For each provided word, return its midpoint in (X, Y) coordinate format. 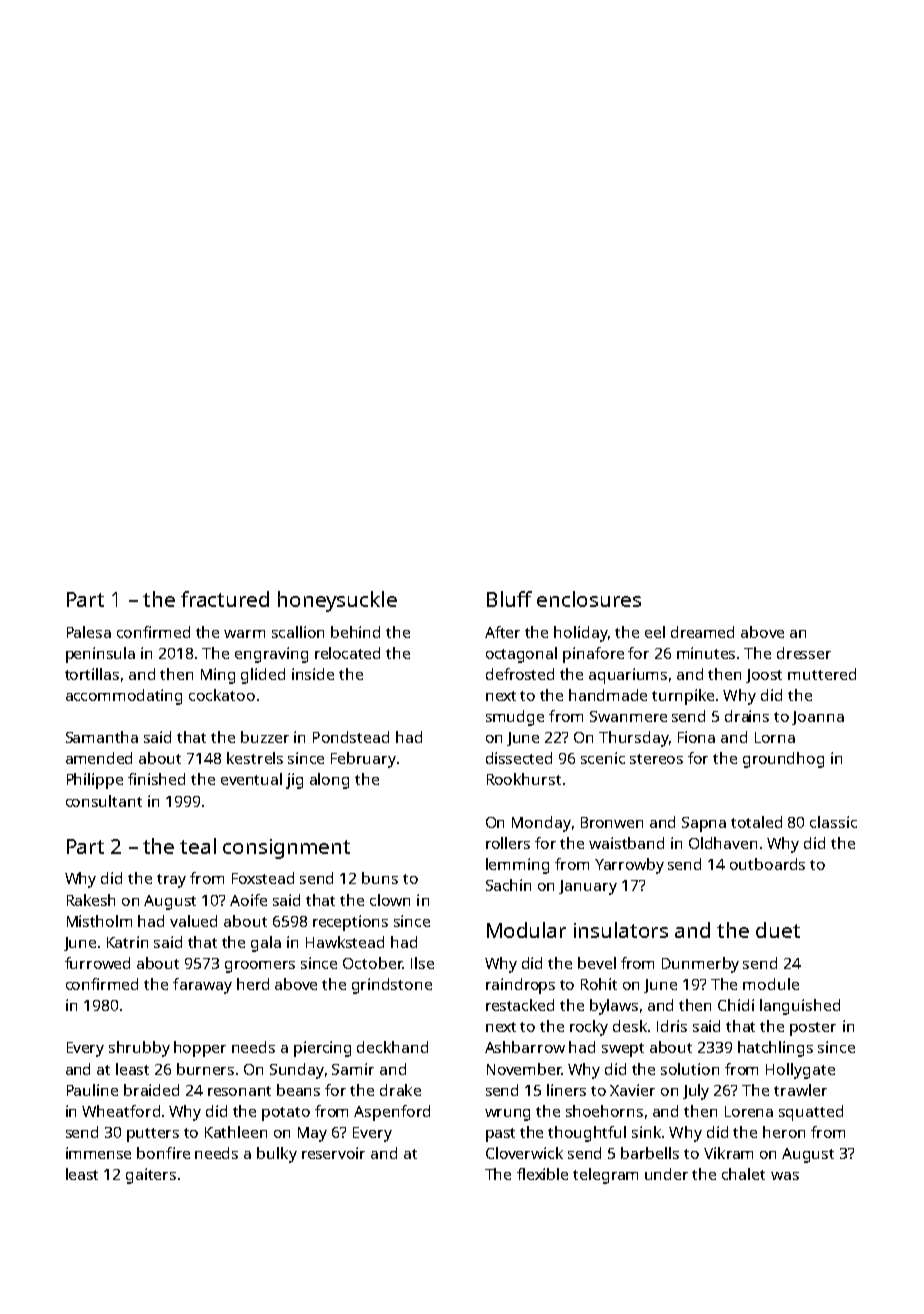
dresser (804, 653)
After (502, 632)
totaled (756, 822)
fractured (225, 599)
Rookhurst (524, 779)
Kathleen (236, 1132)
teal (198, 846)
